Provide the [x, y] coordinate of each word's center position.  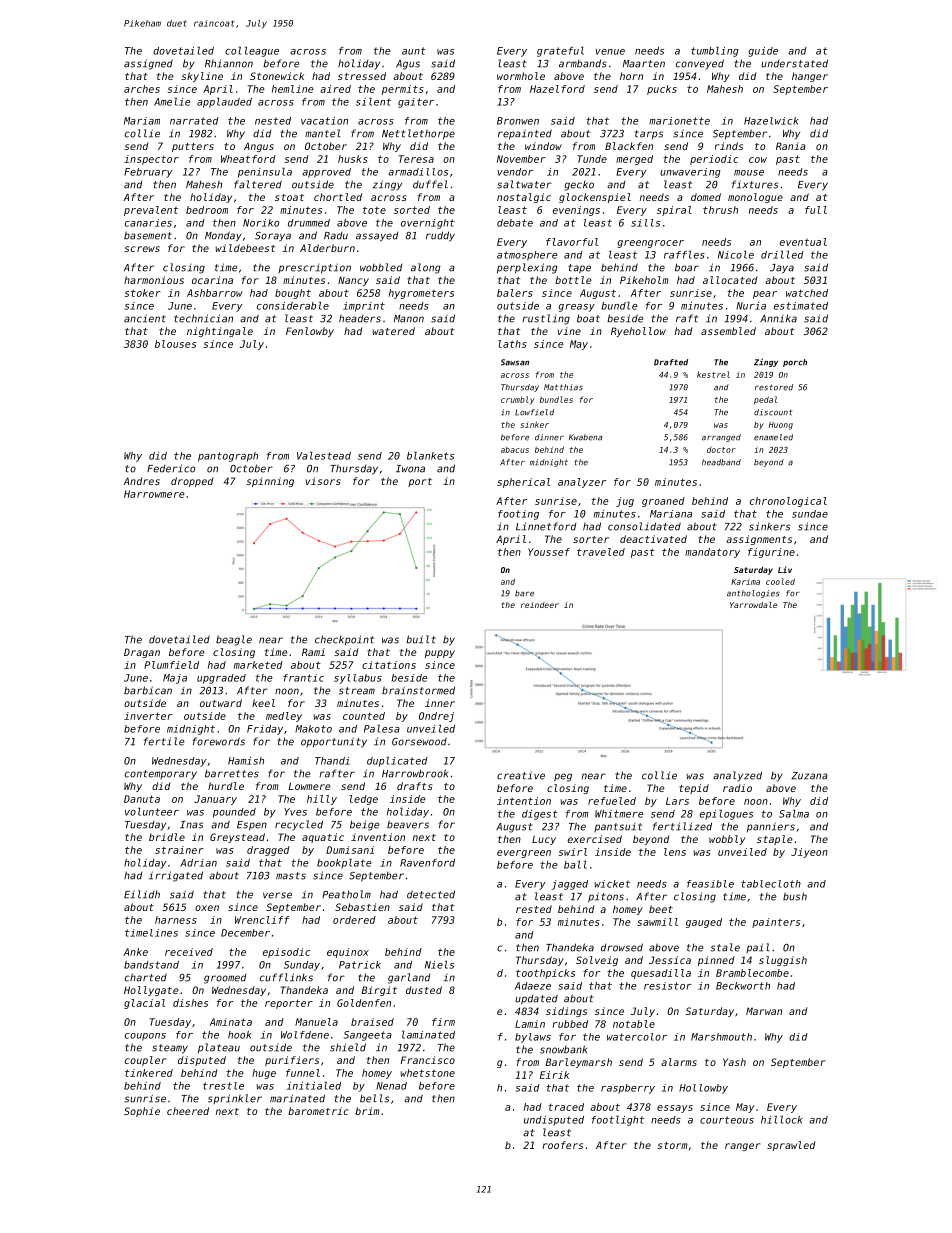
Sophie [142, 1112]
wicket [612, 884]
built [421, 639]
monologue [755, 198]
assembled [728, 331]
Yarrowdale [753, 605]
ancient [145, 318]
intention [524, 801]
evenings [576, 211]
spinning [270, 482]
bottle [573, 280]
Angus [259, 147]
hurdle [226, 786]
